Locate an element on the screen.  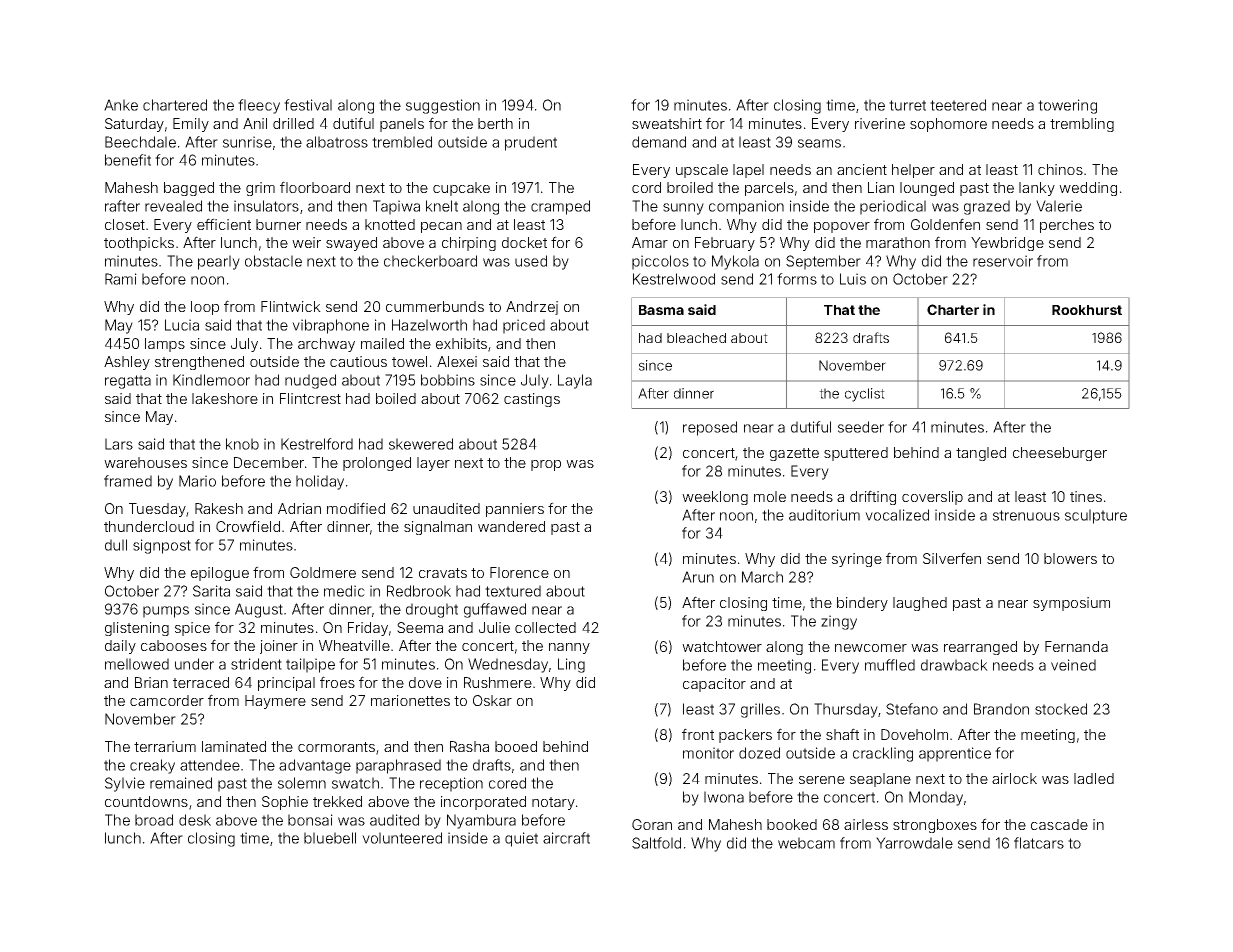
towering is located at coordinates (1067, 106).
